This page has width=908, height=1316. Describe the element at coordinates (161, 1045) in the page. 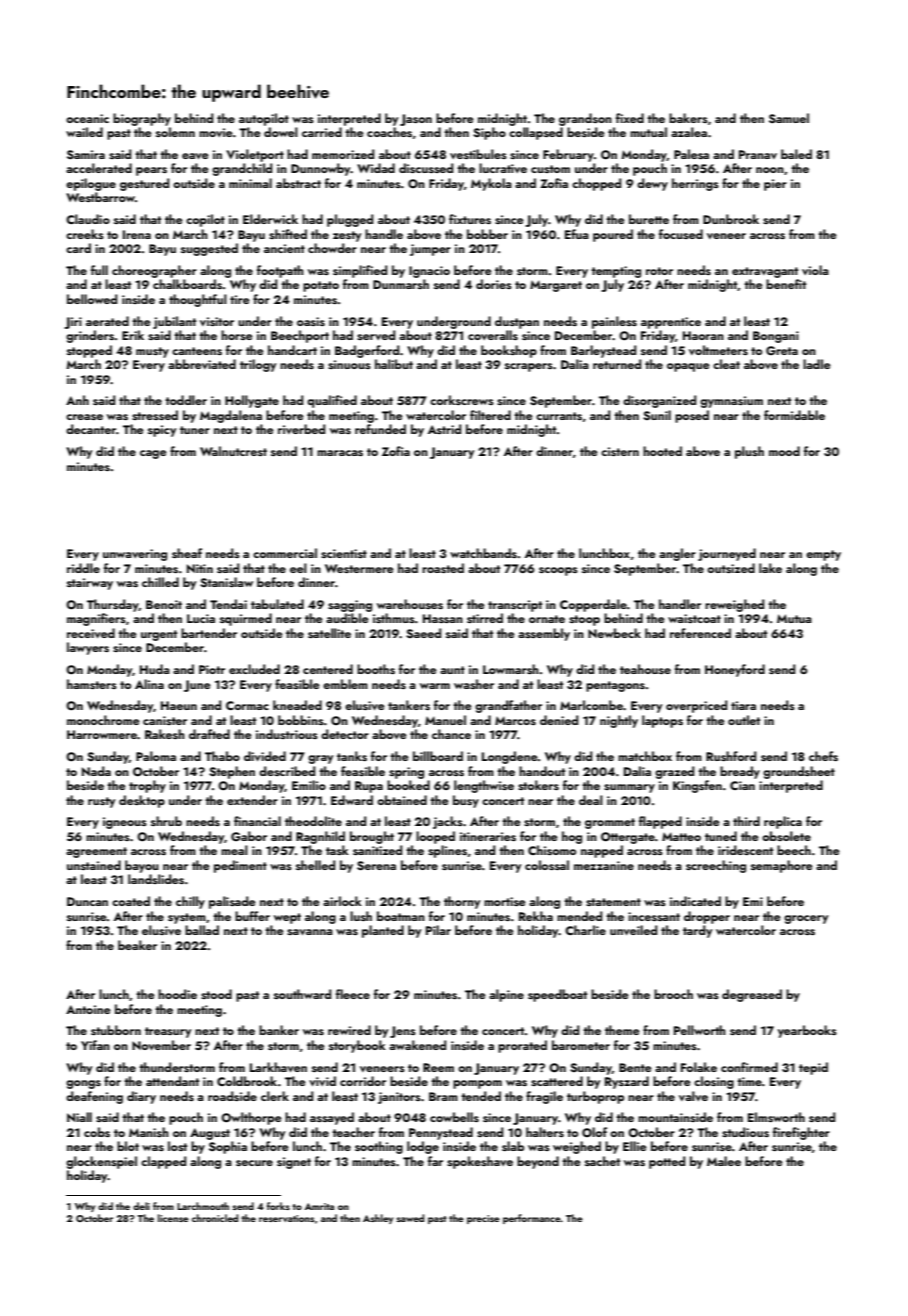

I see `November` at that location.
